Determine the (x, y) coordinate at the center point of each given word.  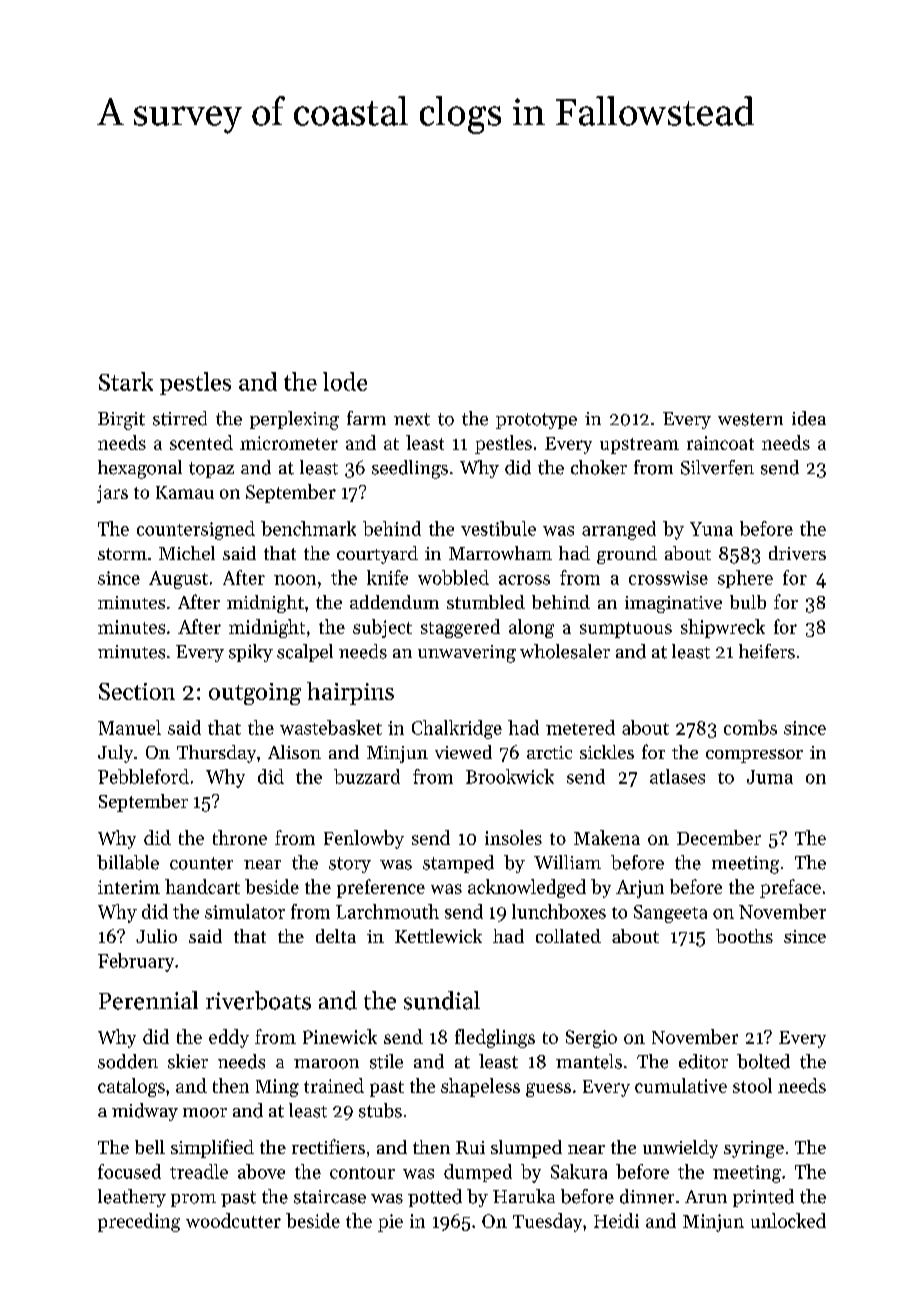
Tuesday (547, 1222)
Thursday (216, 754)
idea (809, 418)
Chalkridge (457, 729)
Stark (126, 381)
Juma (770, 777)
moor (205, 1113)
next (412, 419)
